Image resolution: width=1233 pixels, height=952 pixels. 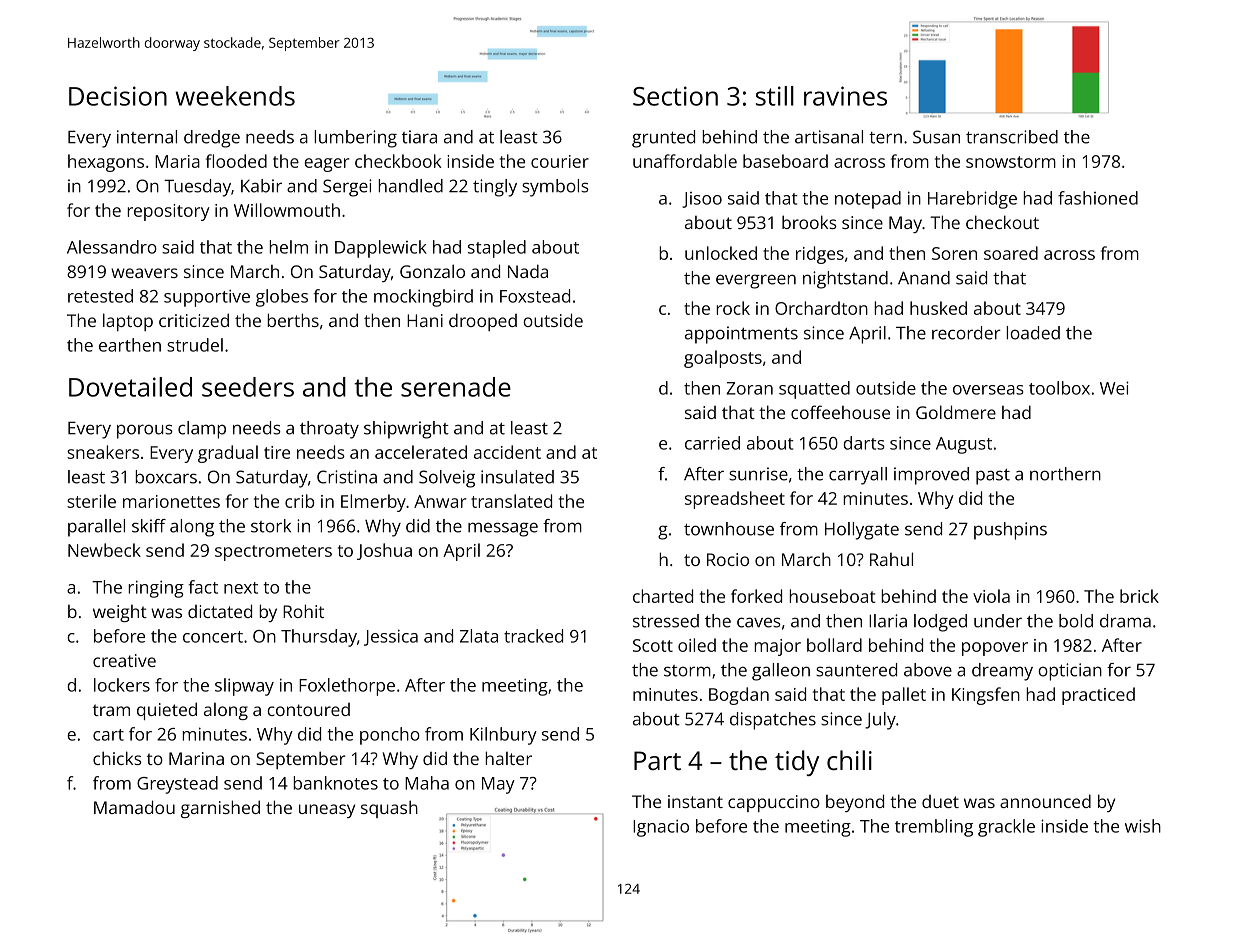 What do you see at coordinates (733, 308) in the image?
I see `rock` at bounding box center [733, 308].
